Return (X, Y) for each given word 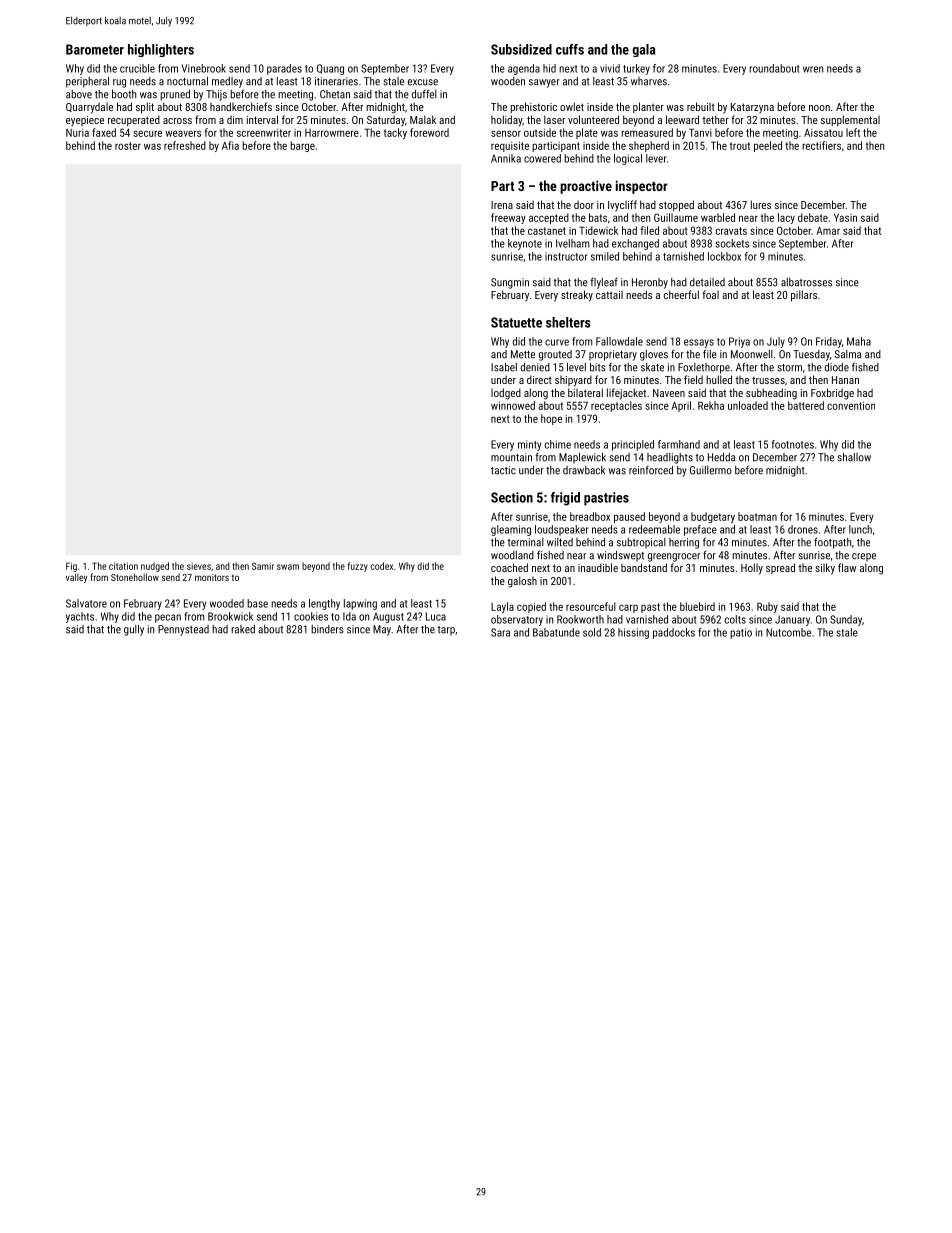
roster (128, 146)
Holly (752, 569)
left (853, 132)
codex (381, 566)
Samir (263, 566)
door (584, 204)
